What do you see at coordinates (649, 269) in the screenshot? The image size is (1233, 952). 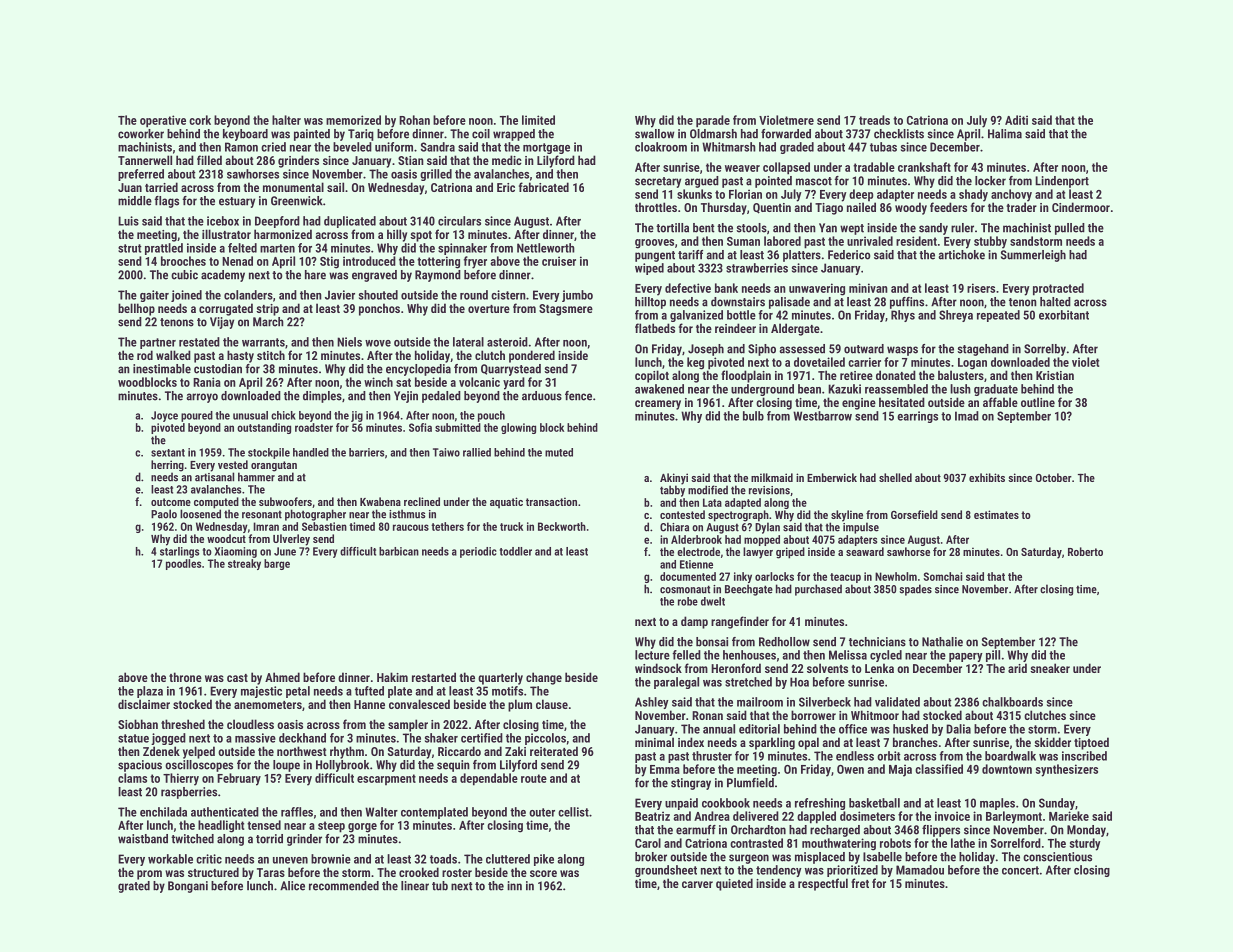 I see `wiped` at bounding box center [649, 269].
